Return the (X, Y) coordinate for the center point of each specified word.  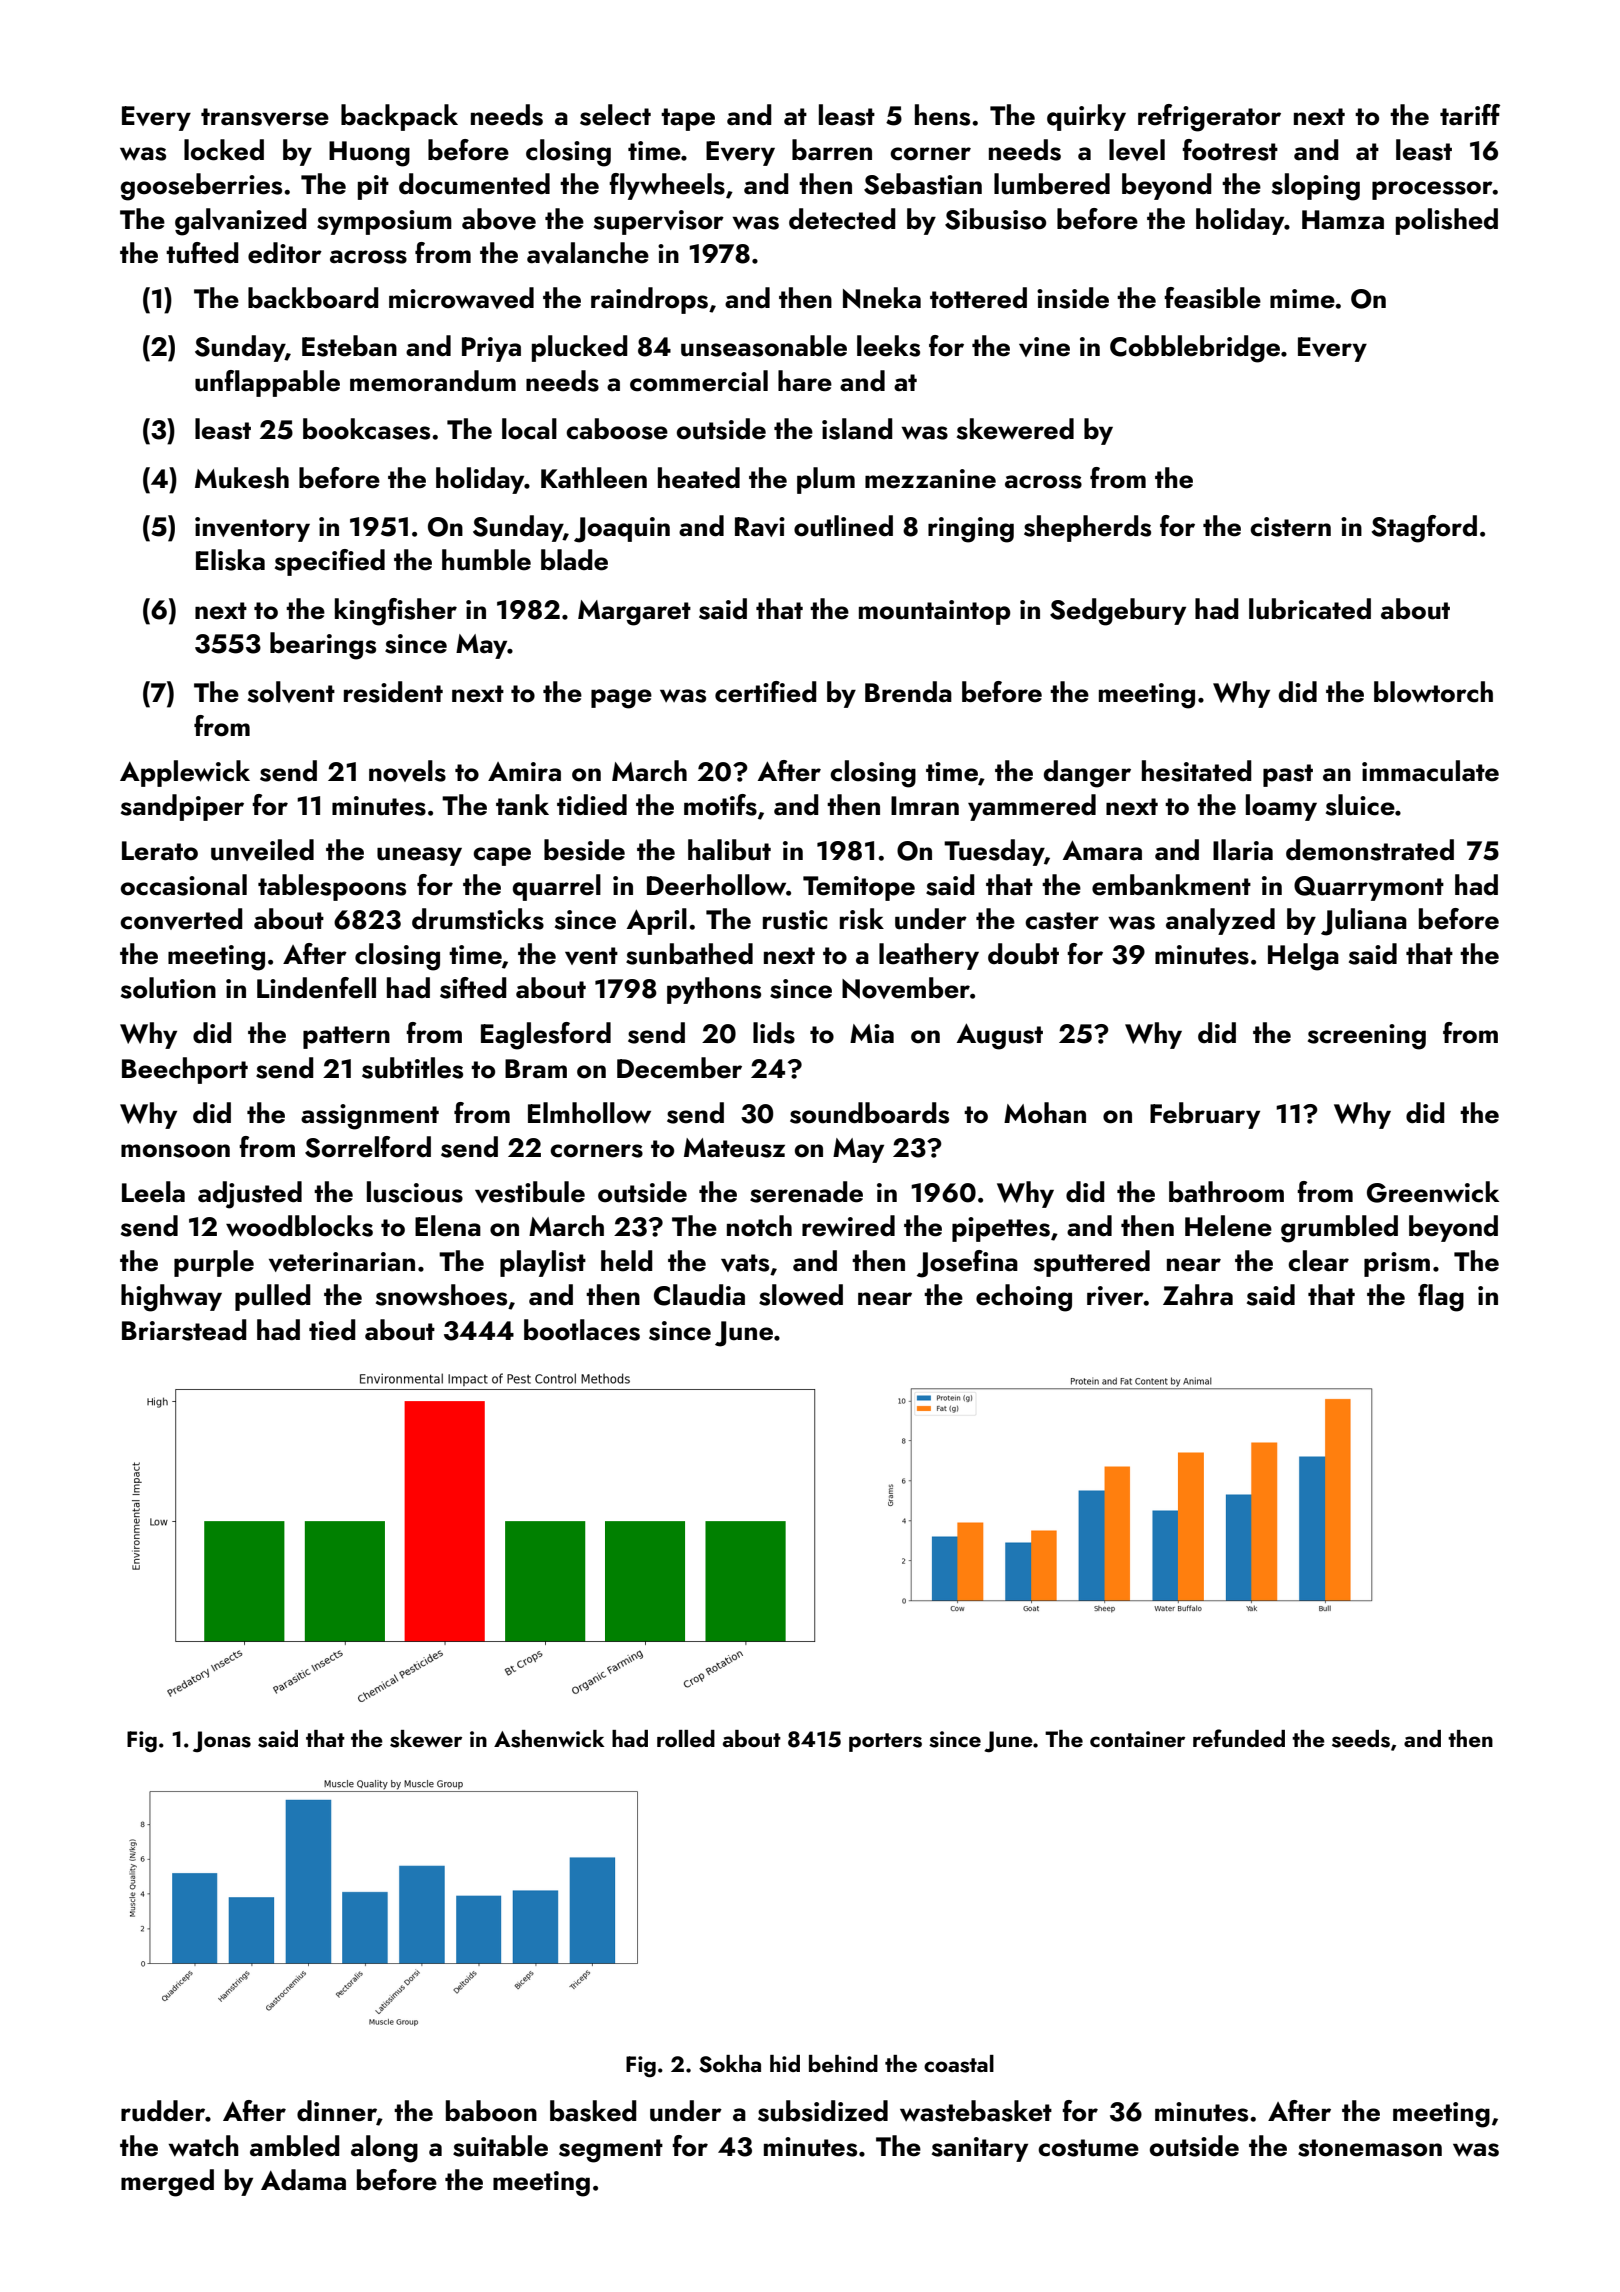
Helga (1303, 957)
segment (611, 2151)
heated (699, 478)
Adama (303, 2180)
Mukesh (242, 478)
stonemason (1370, 2148)
